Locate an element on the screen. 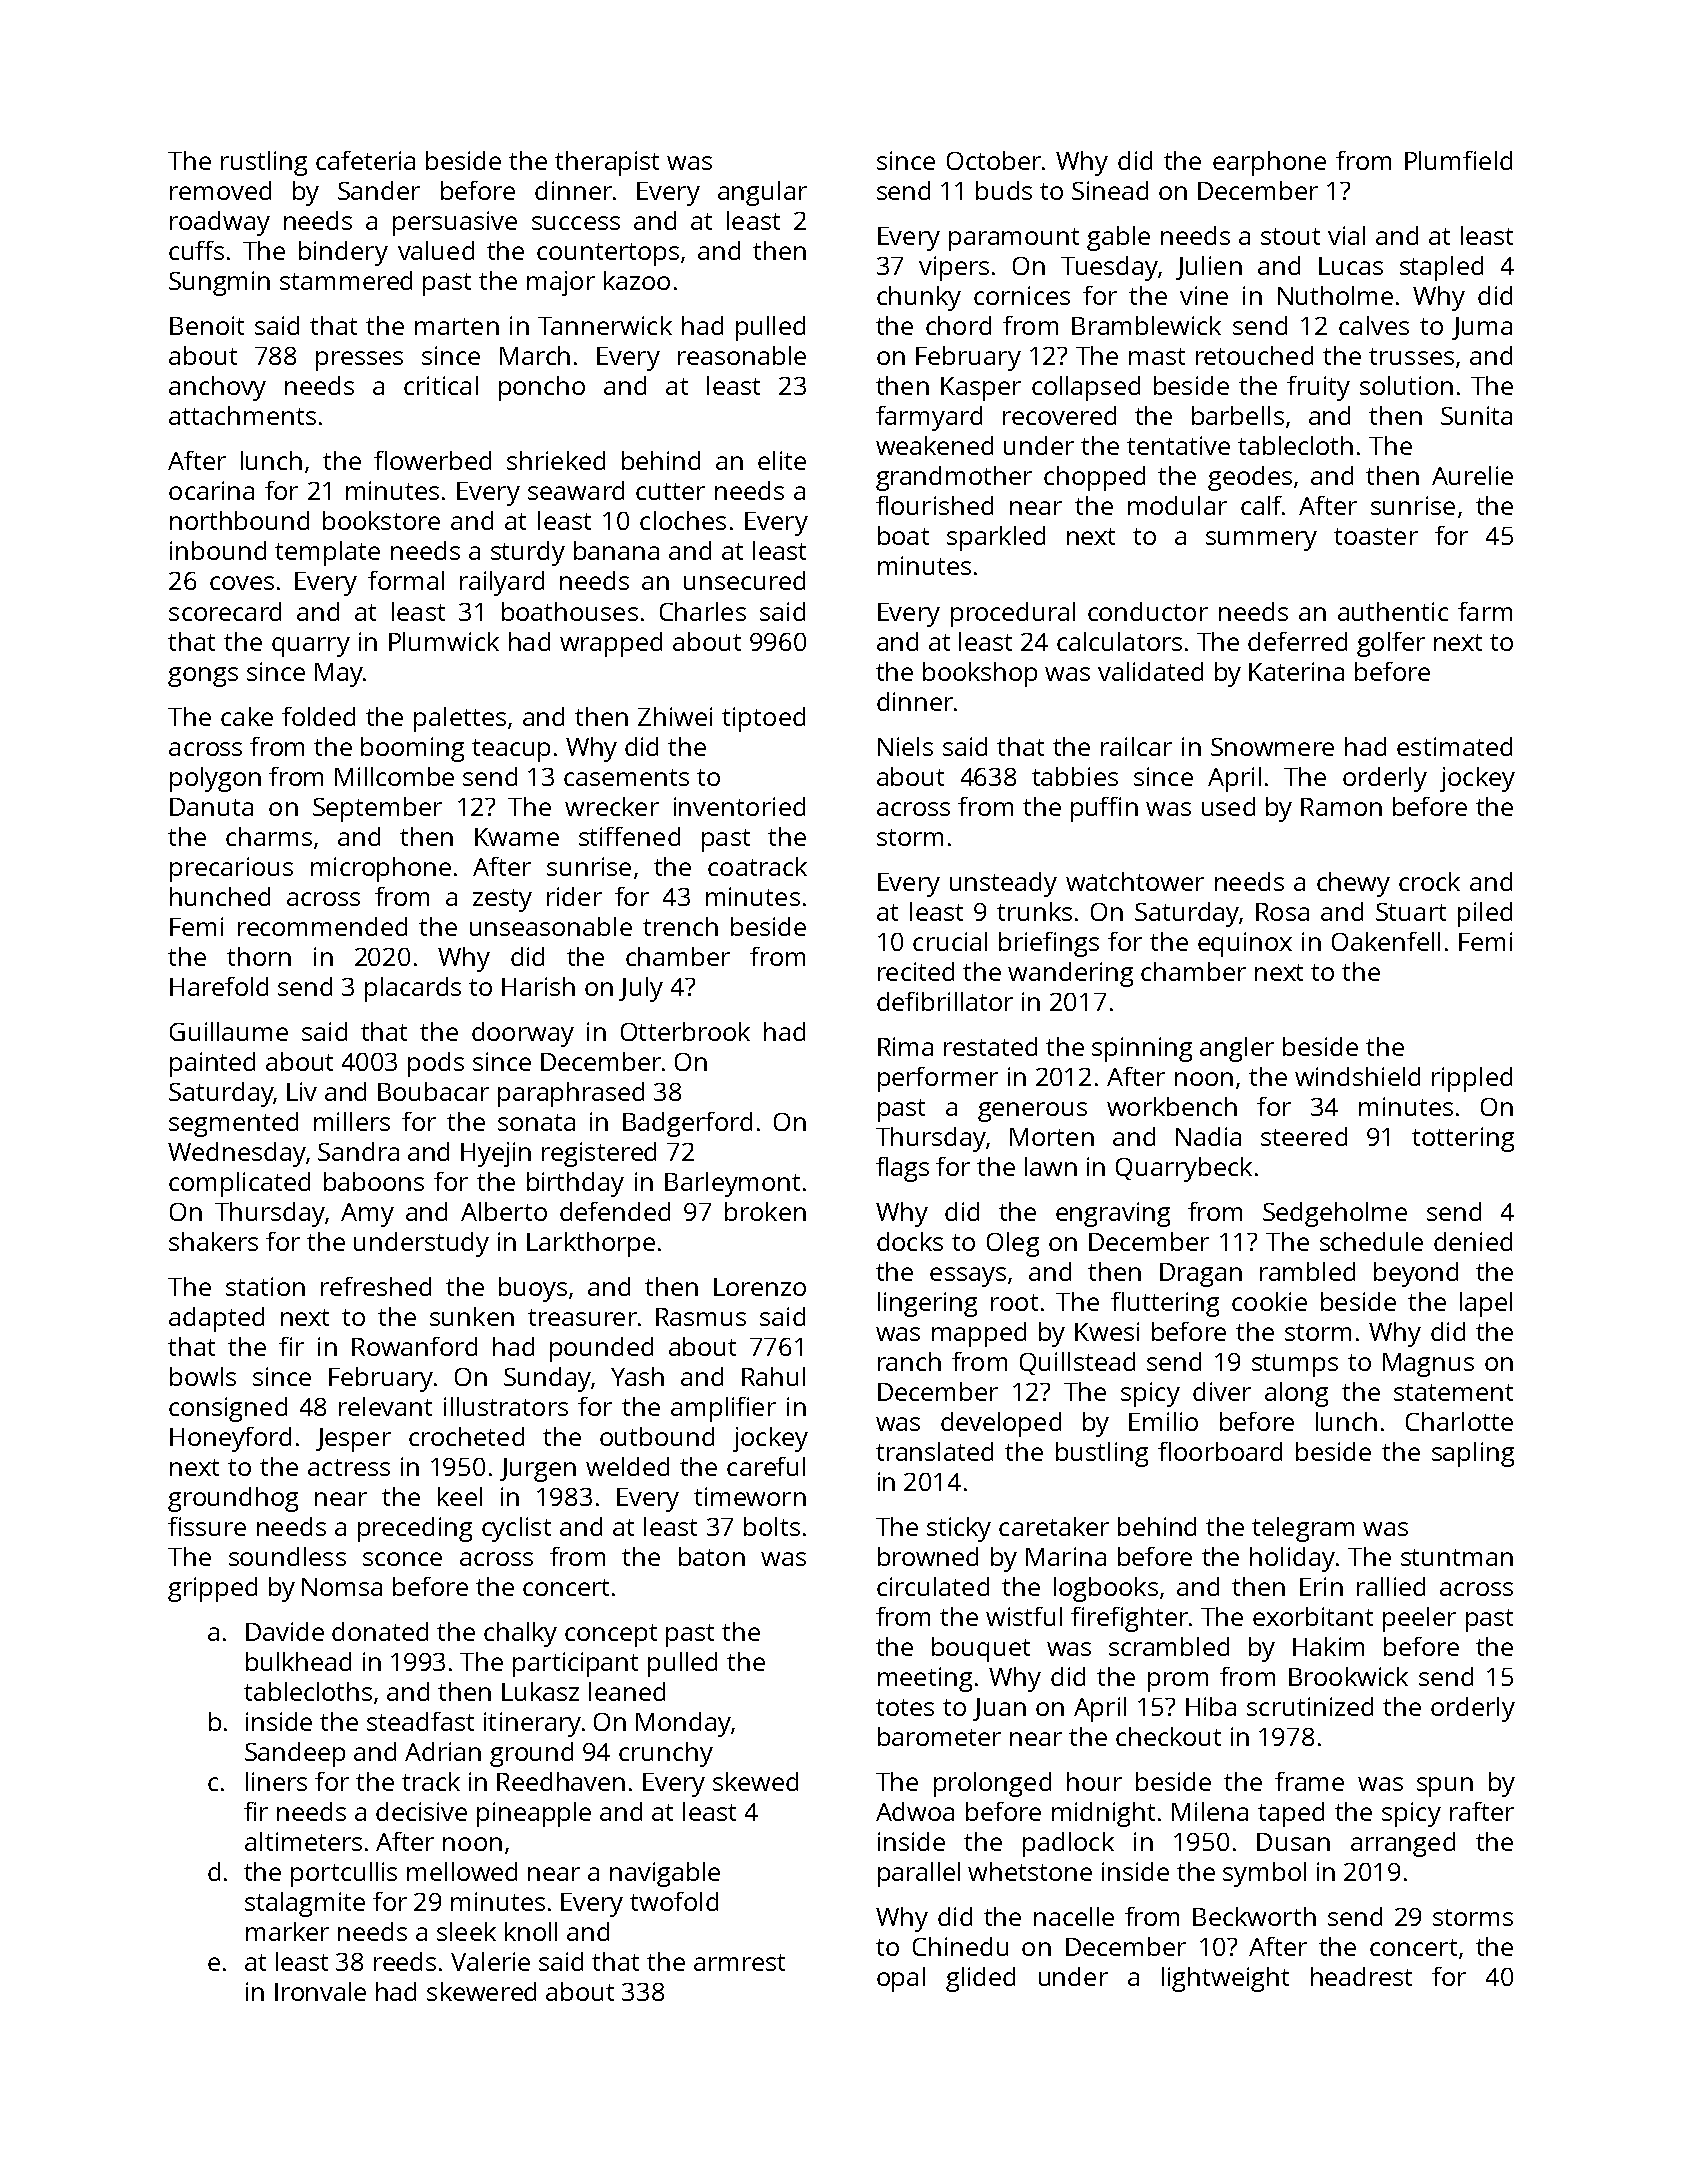 The height and width of the screenshot is (2178, 1683). October is located at coordinates (994, 160).
